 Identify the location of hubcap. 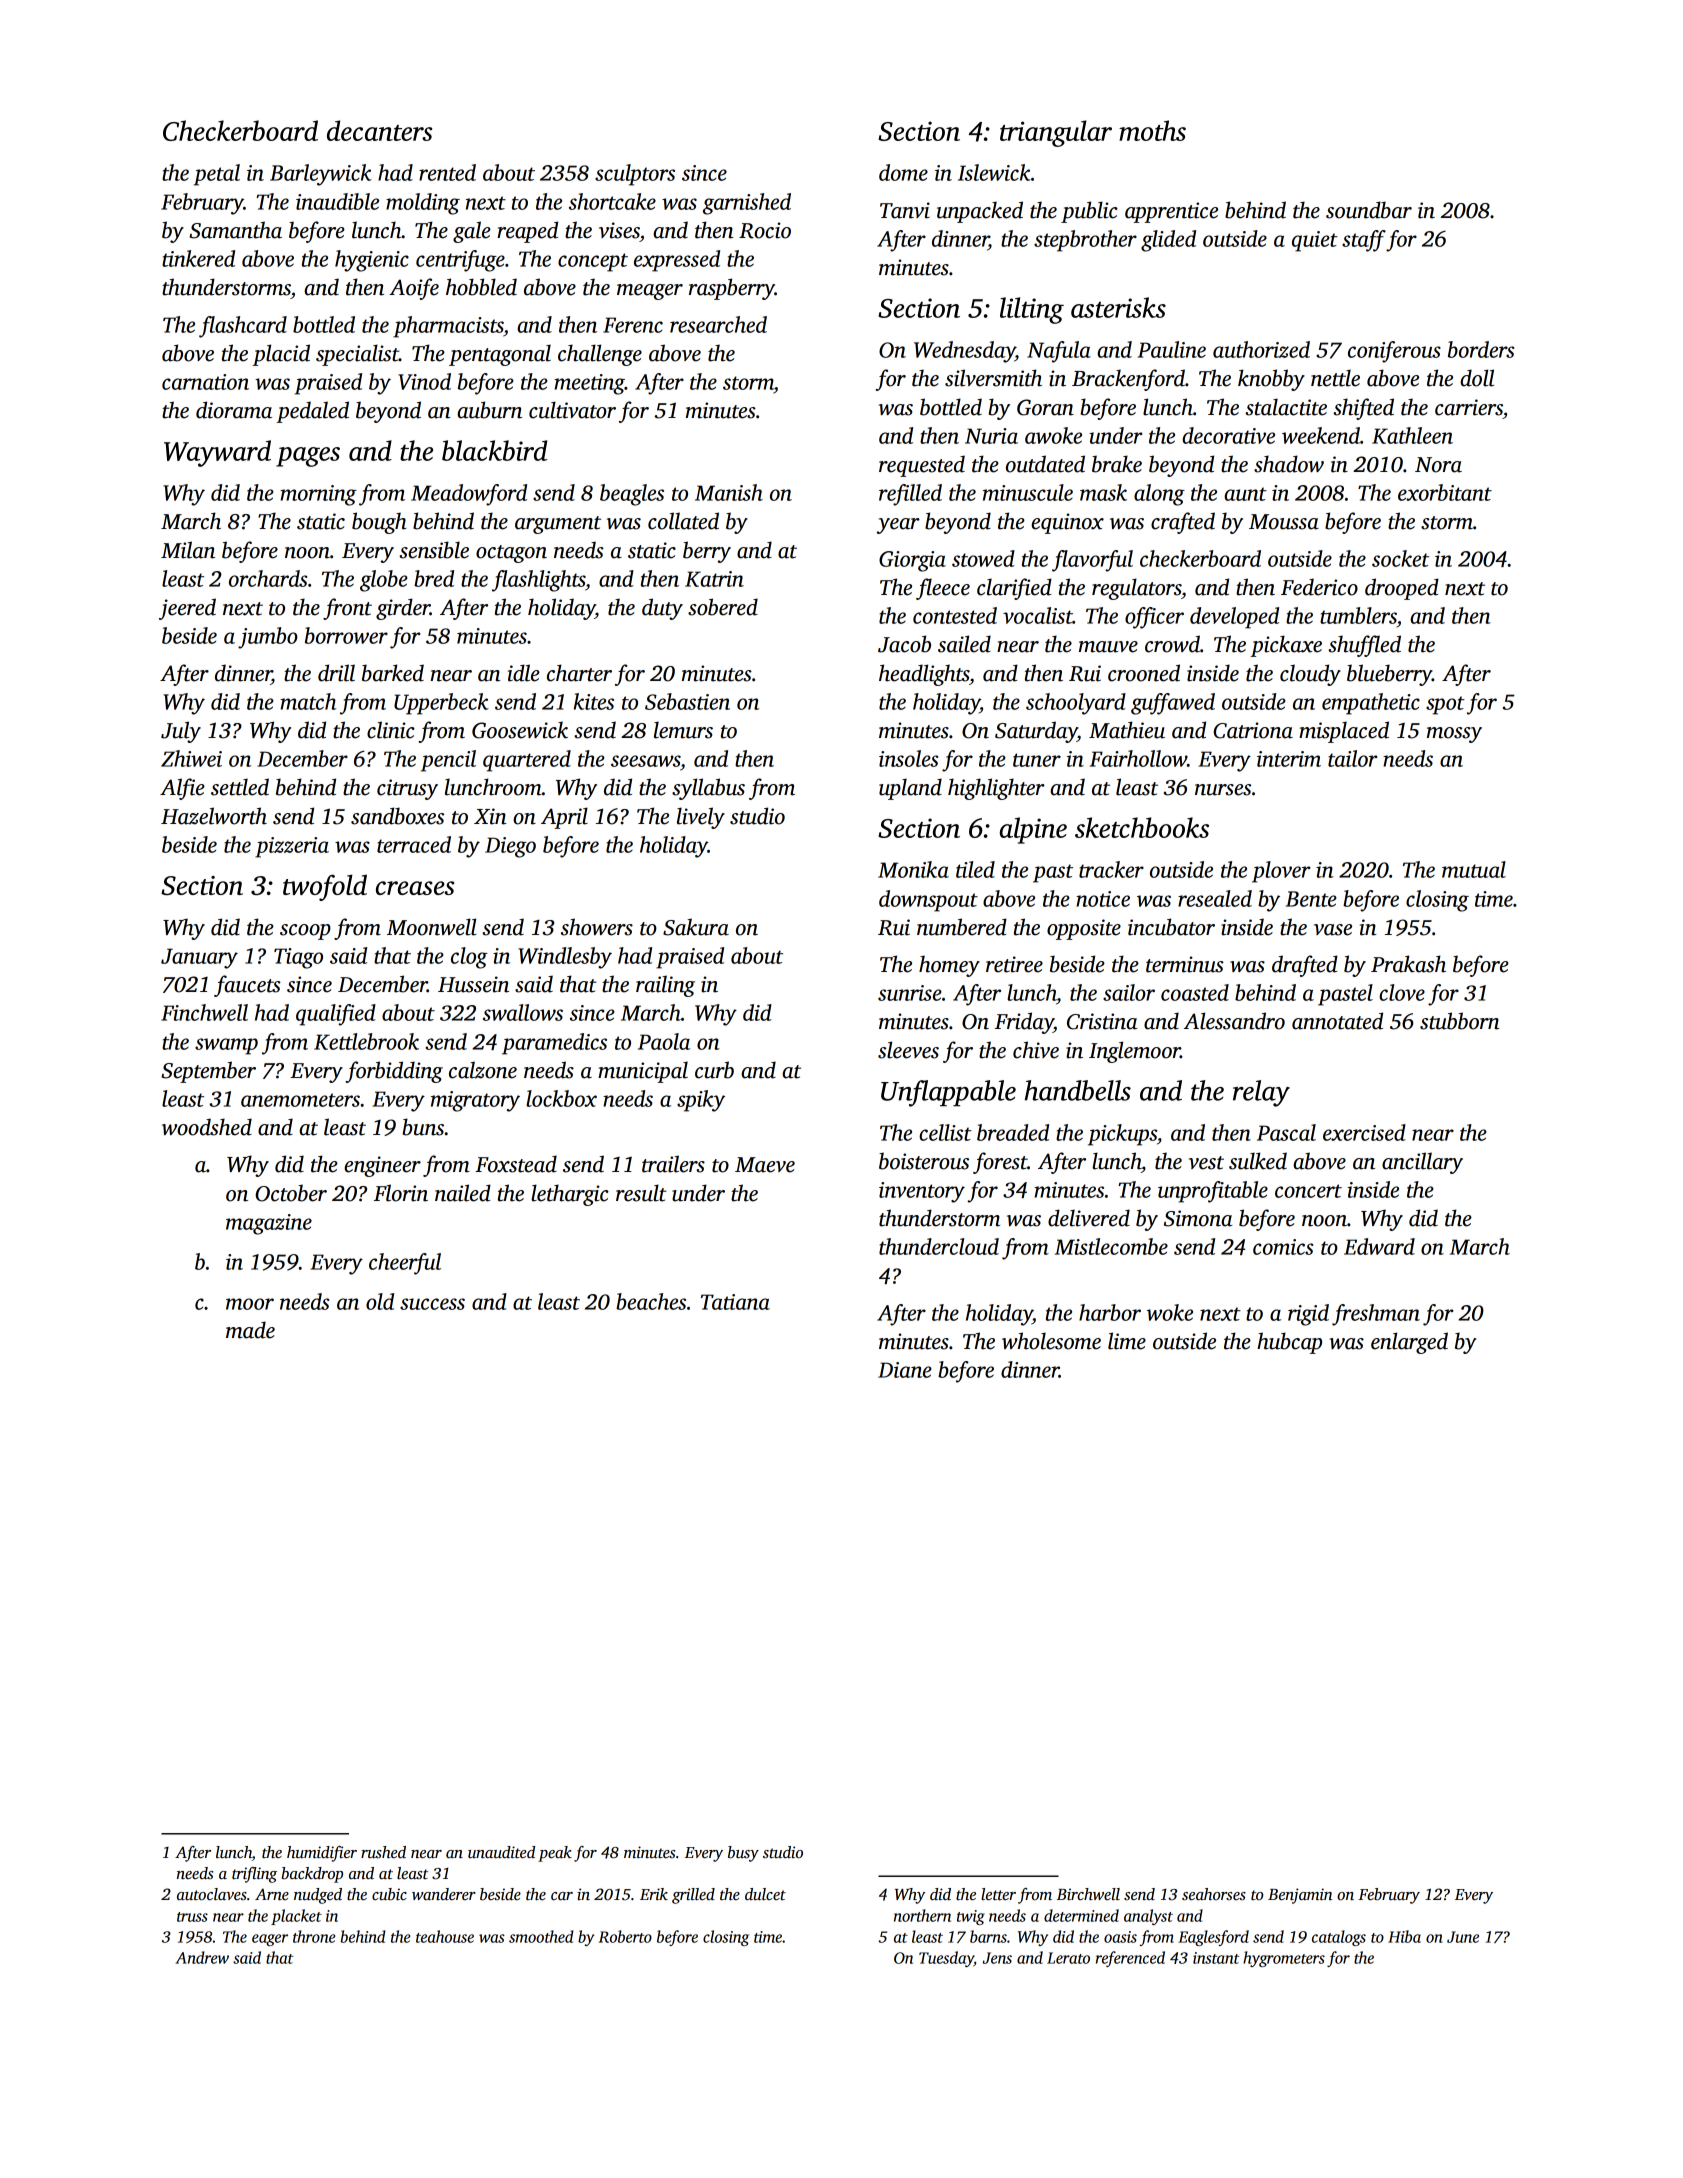
(1289, 1343).
